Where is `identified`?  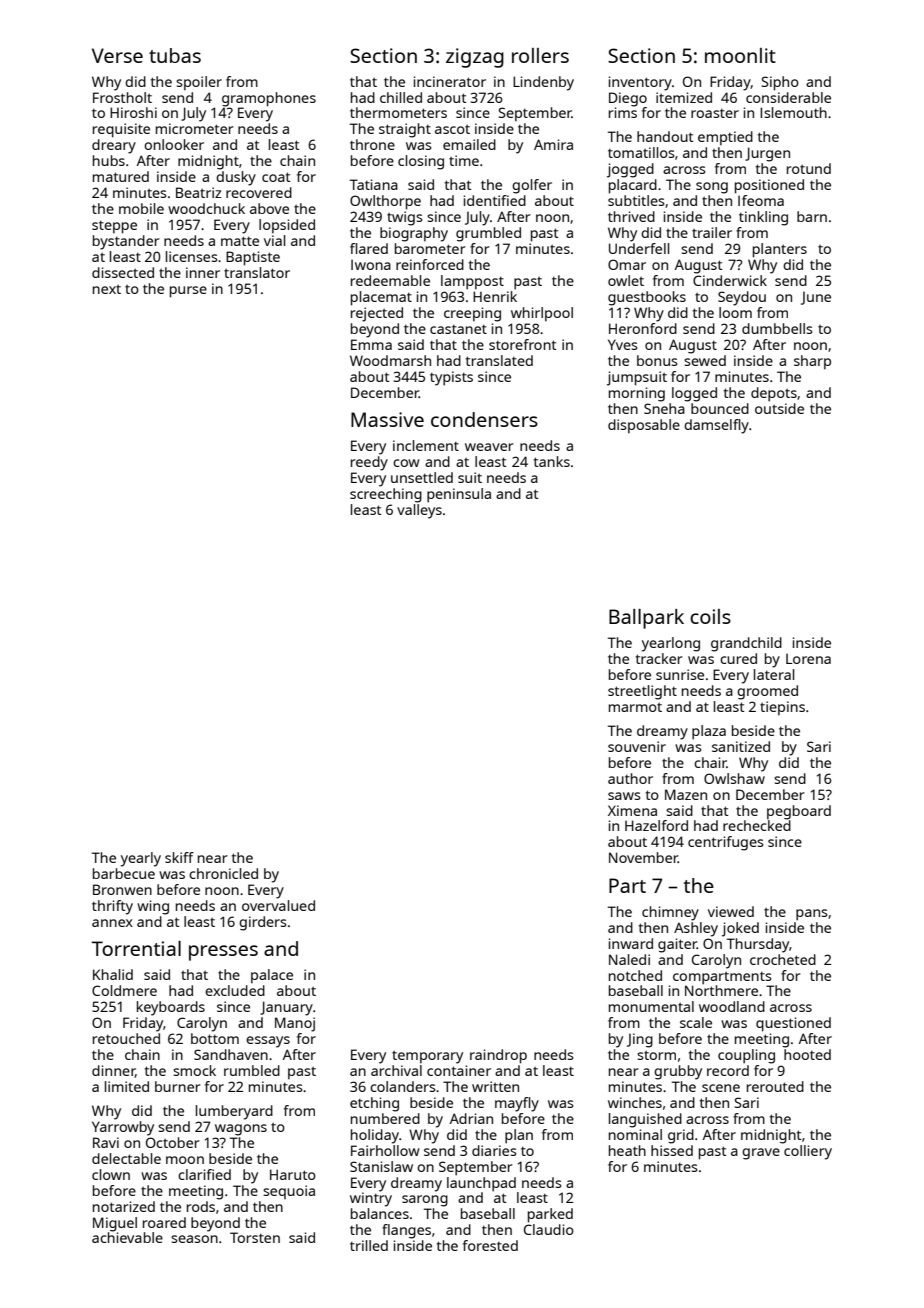 identified is located at coordinates (495, 200).
